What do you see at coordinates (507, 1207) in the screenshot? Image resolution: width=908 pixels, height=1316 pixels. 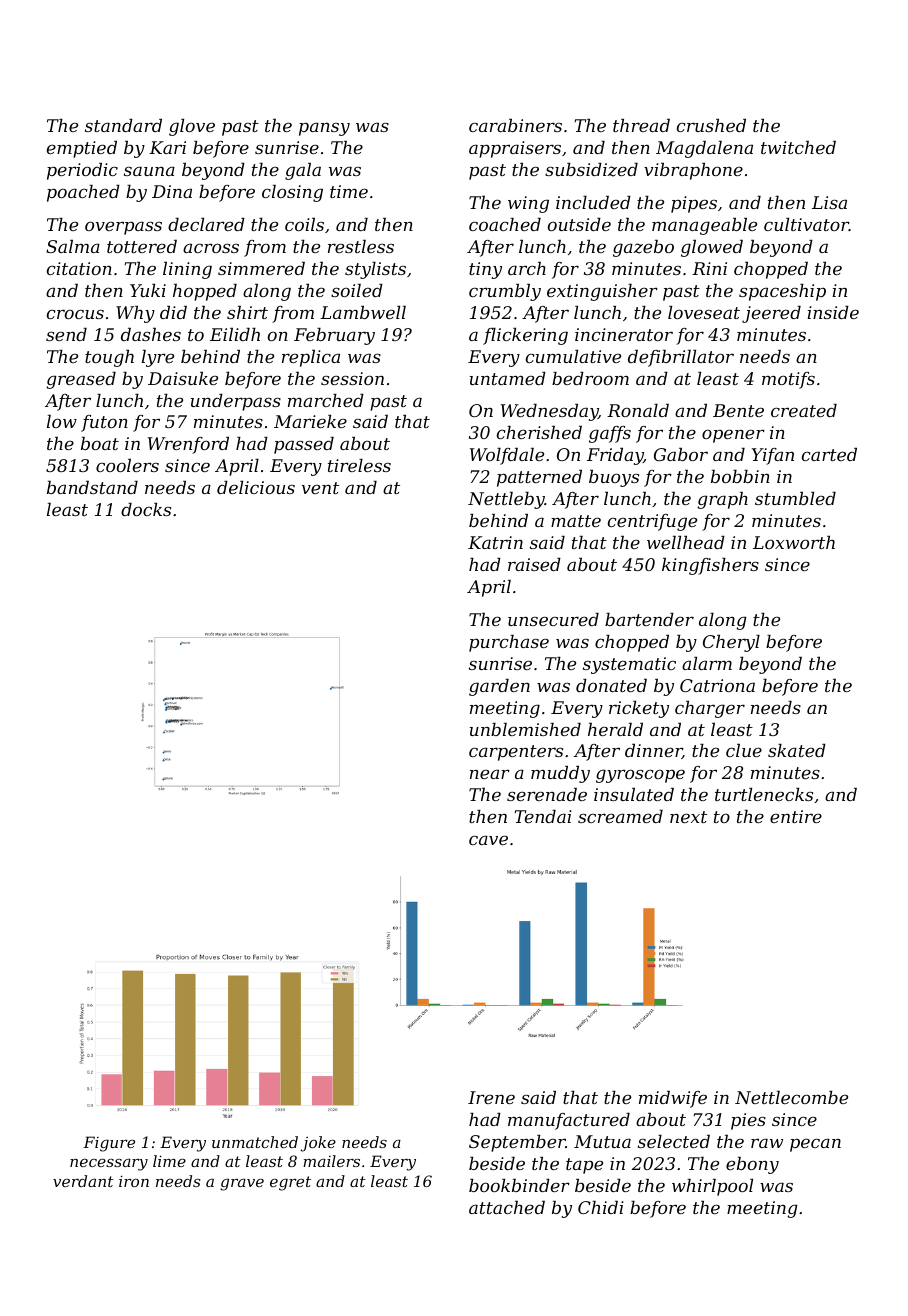 I see `attached` at bounding box center [507, 1207].
